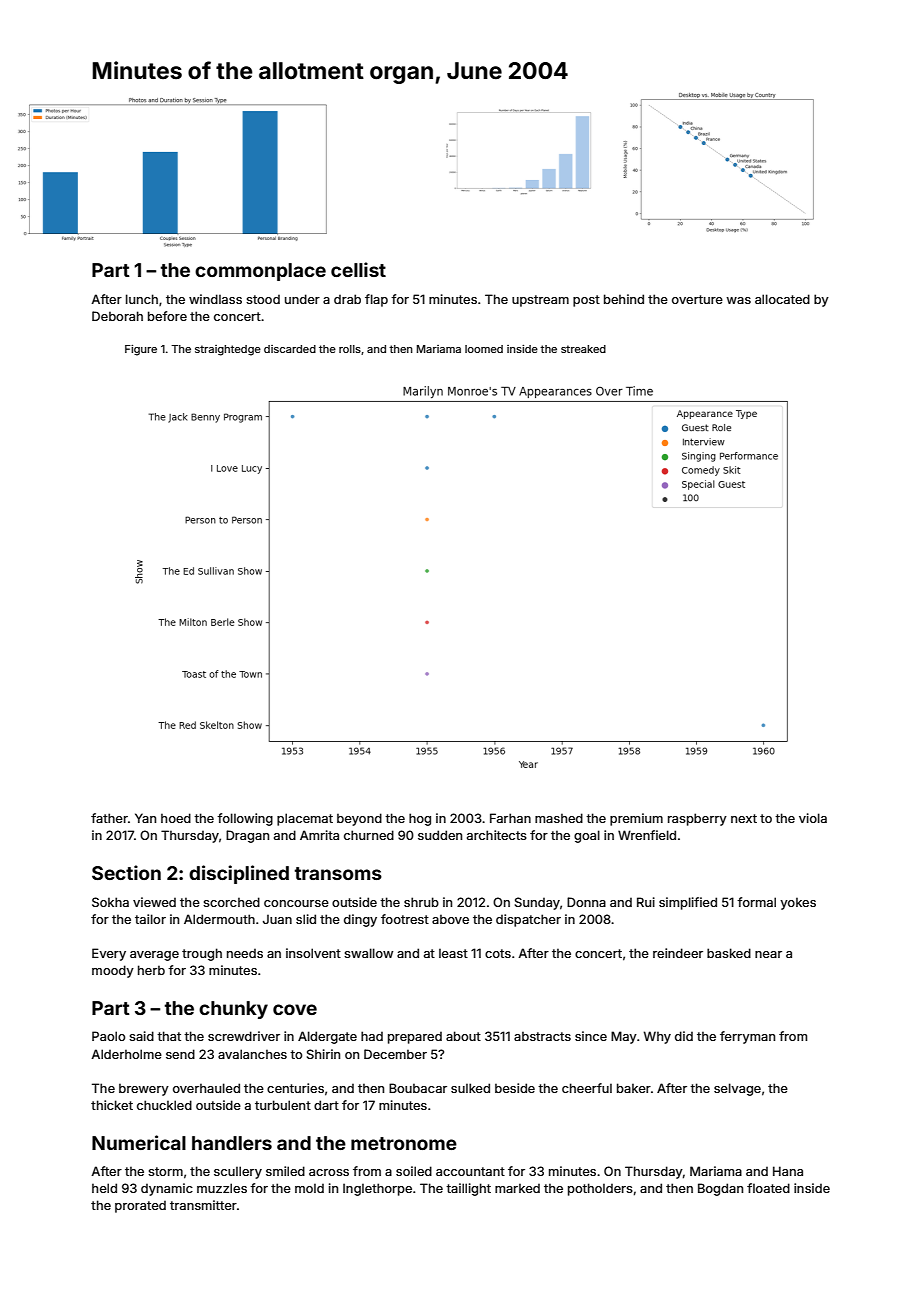 This screenshot has height=1308, width=924. Describe the element at coordinates (468, 1189) in the screenshot. I see `taillight` at that location.
